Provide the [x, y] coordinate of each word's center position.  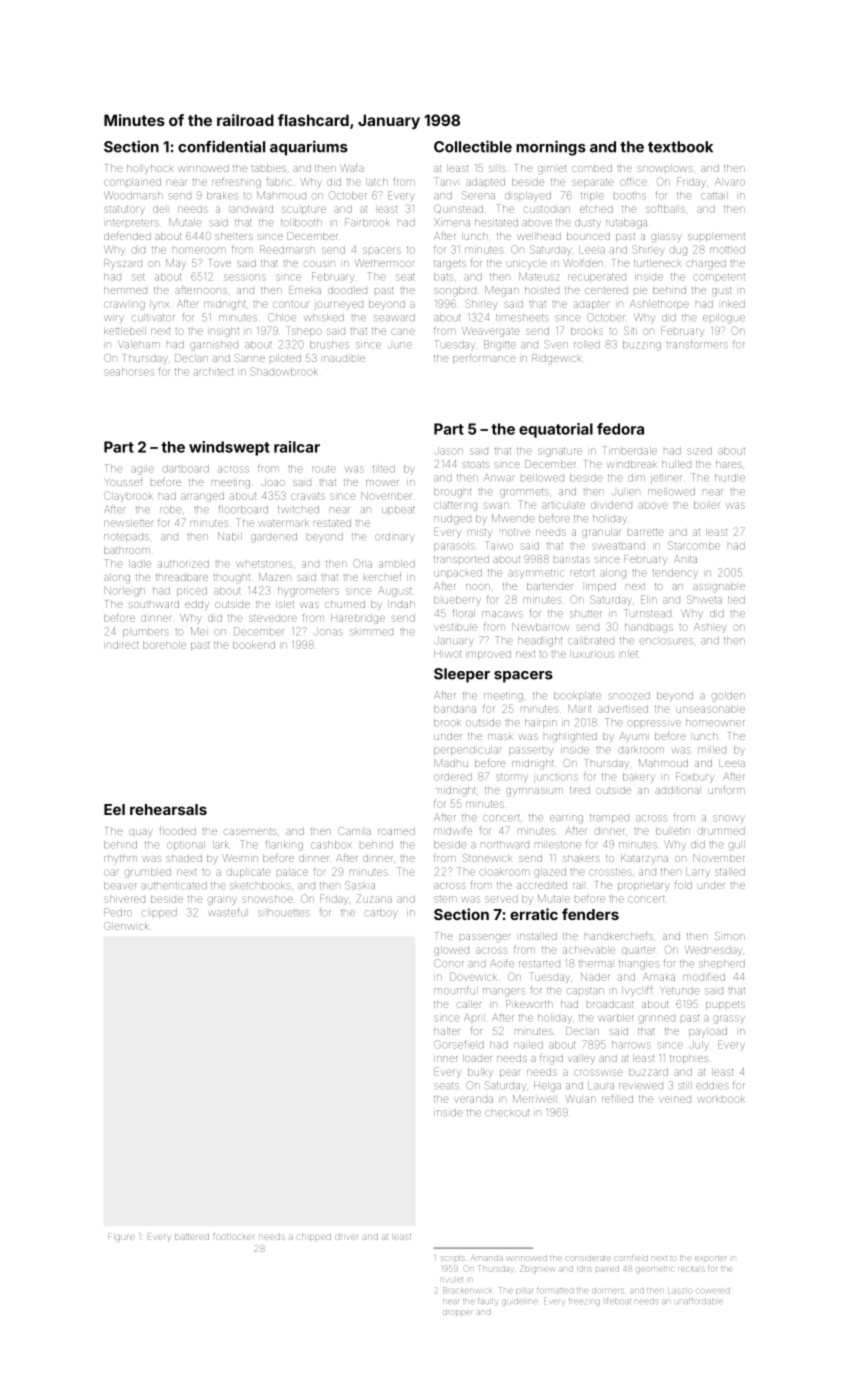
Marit [579, 709]
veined [675, 1099]
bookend [254, 645]
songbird [455, 291]
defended [127, 235]
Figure [121, 1237]
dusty [588, 224]
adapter [590, 305]
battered [192, 1237]
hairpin [541, 723]
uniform [726, 790]
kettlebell [125, 331]
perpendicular [468, 750]
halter [447, 1031]
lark [220, 845]
